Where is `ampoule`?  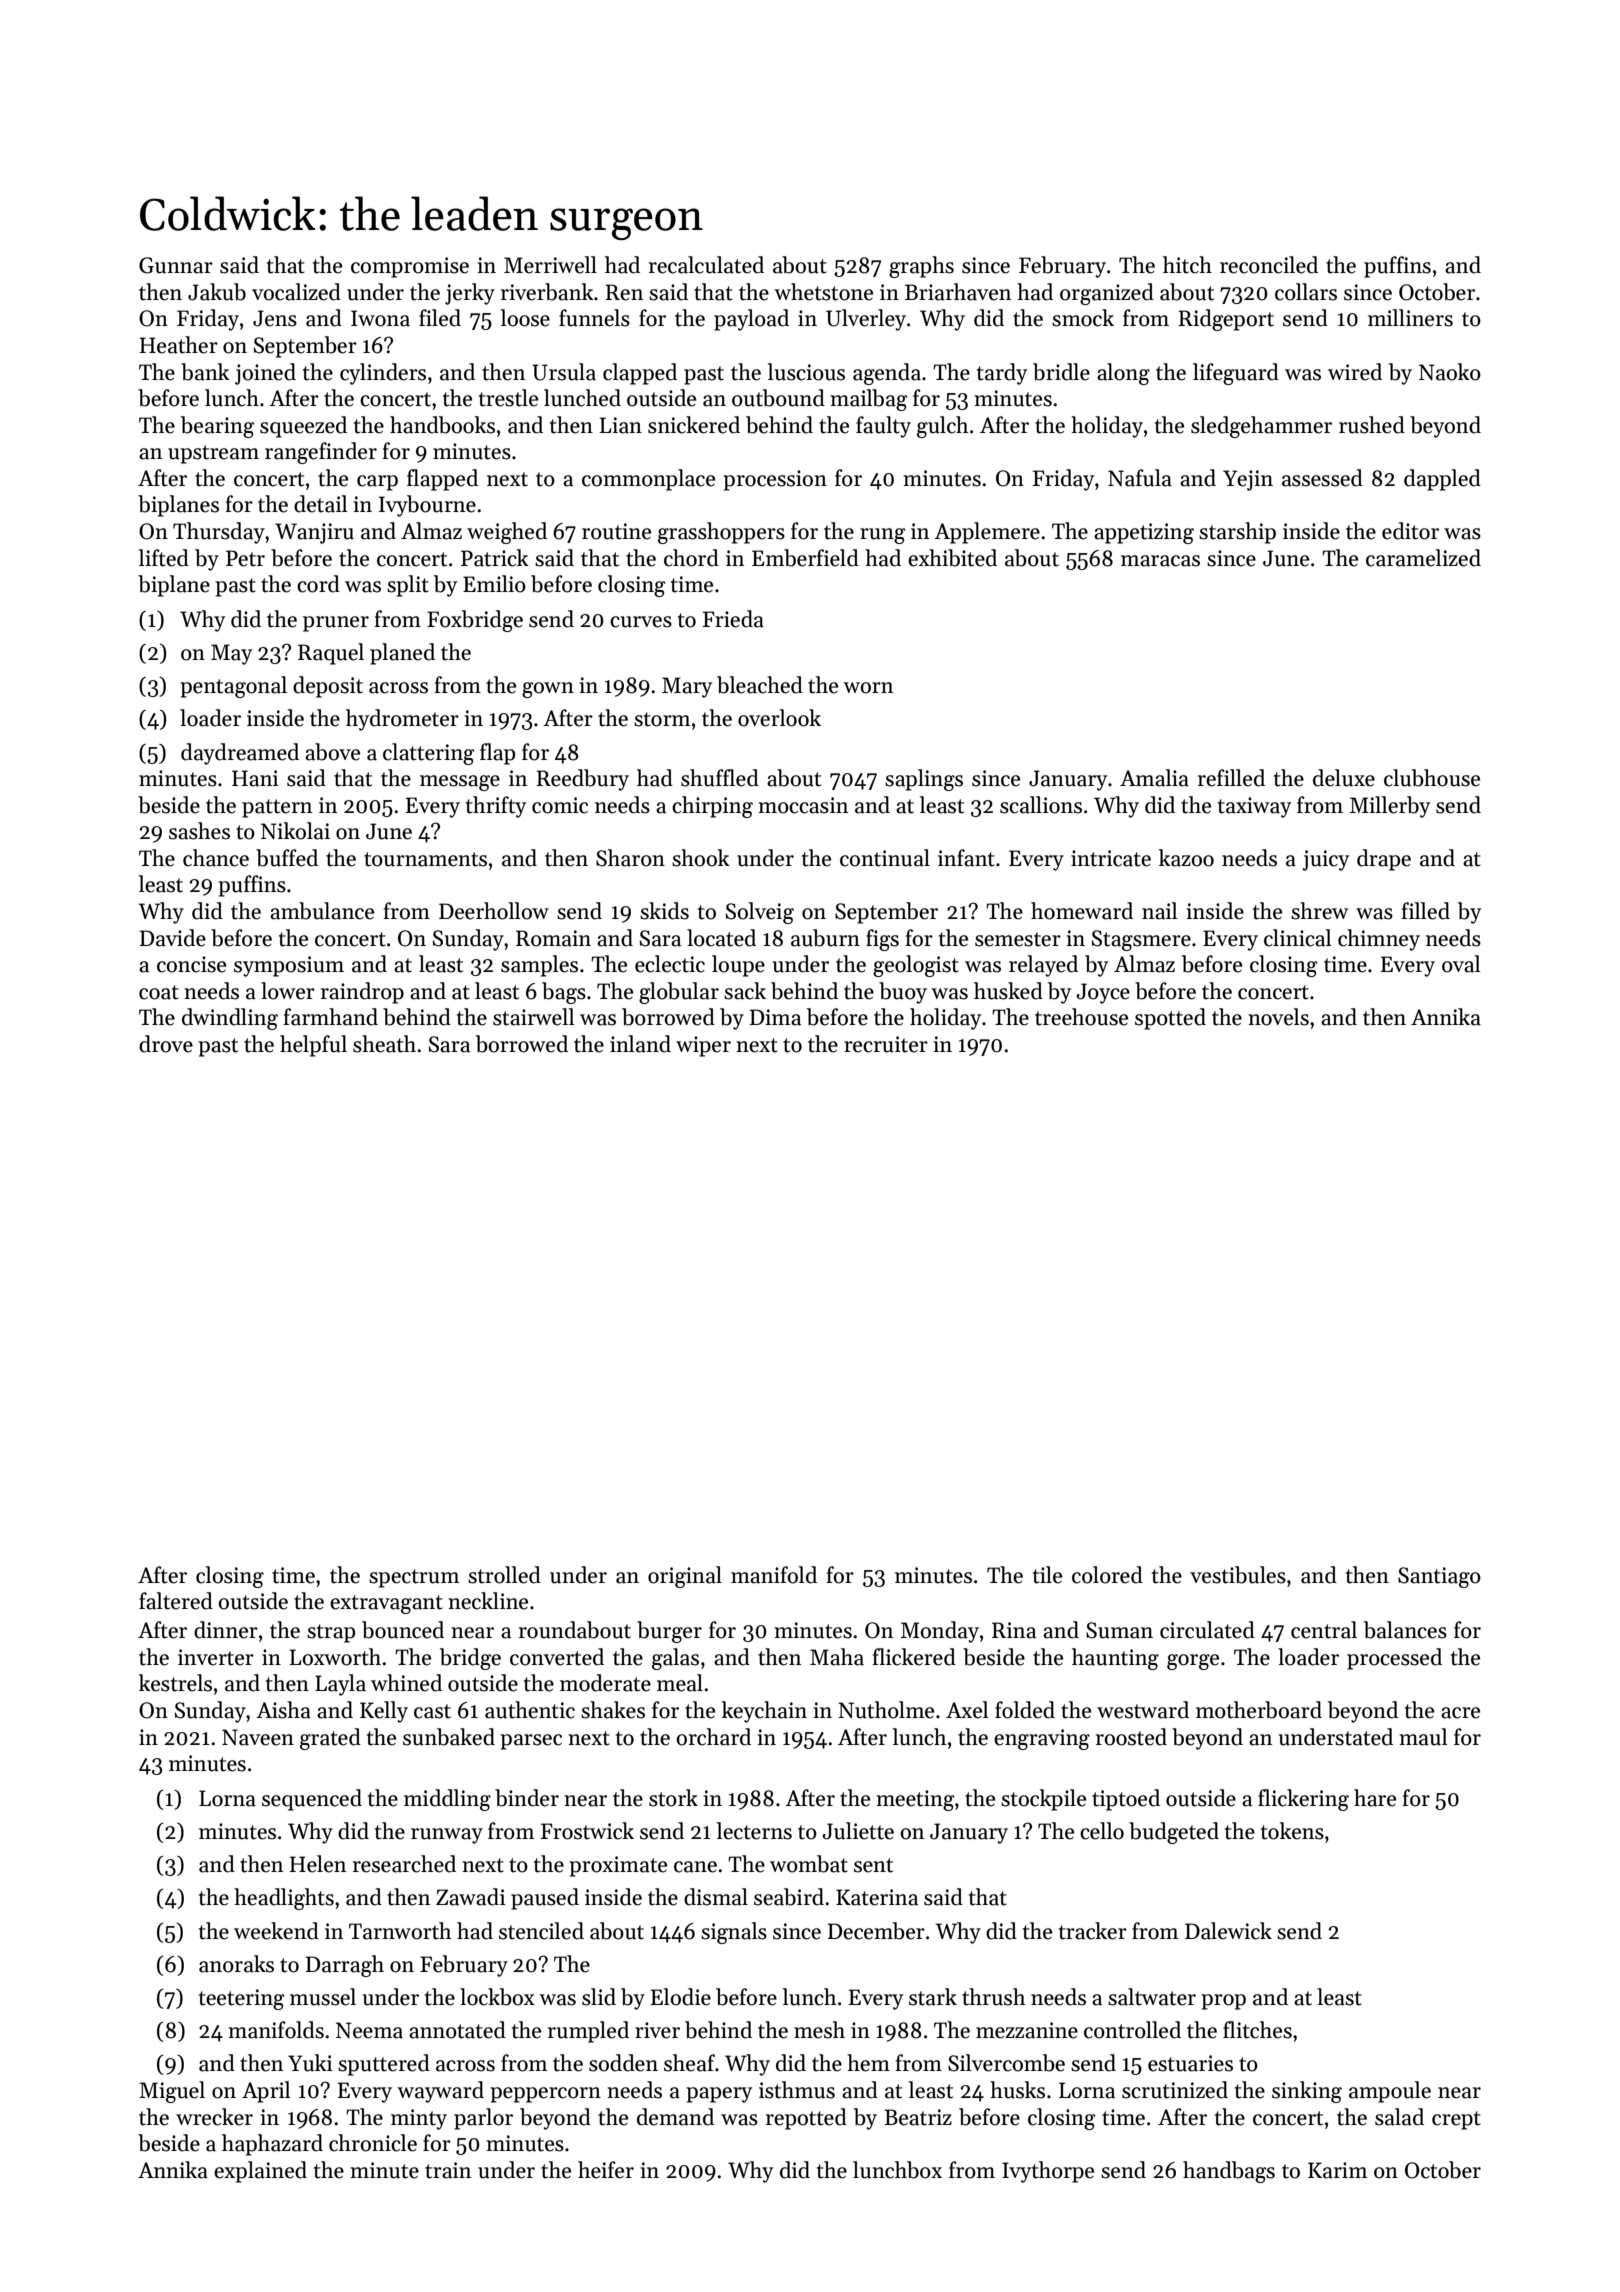
ampoule is located at coordinates (1390, 2092).
